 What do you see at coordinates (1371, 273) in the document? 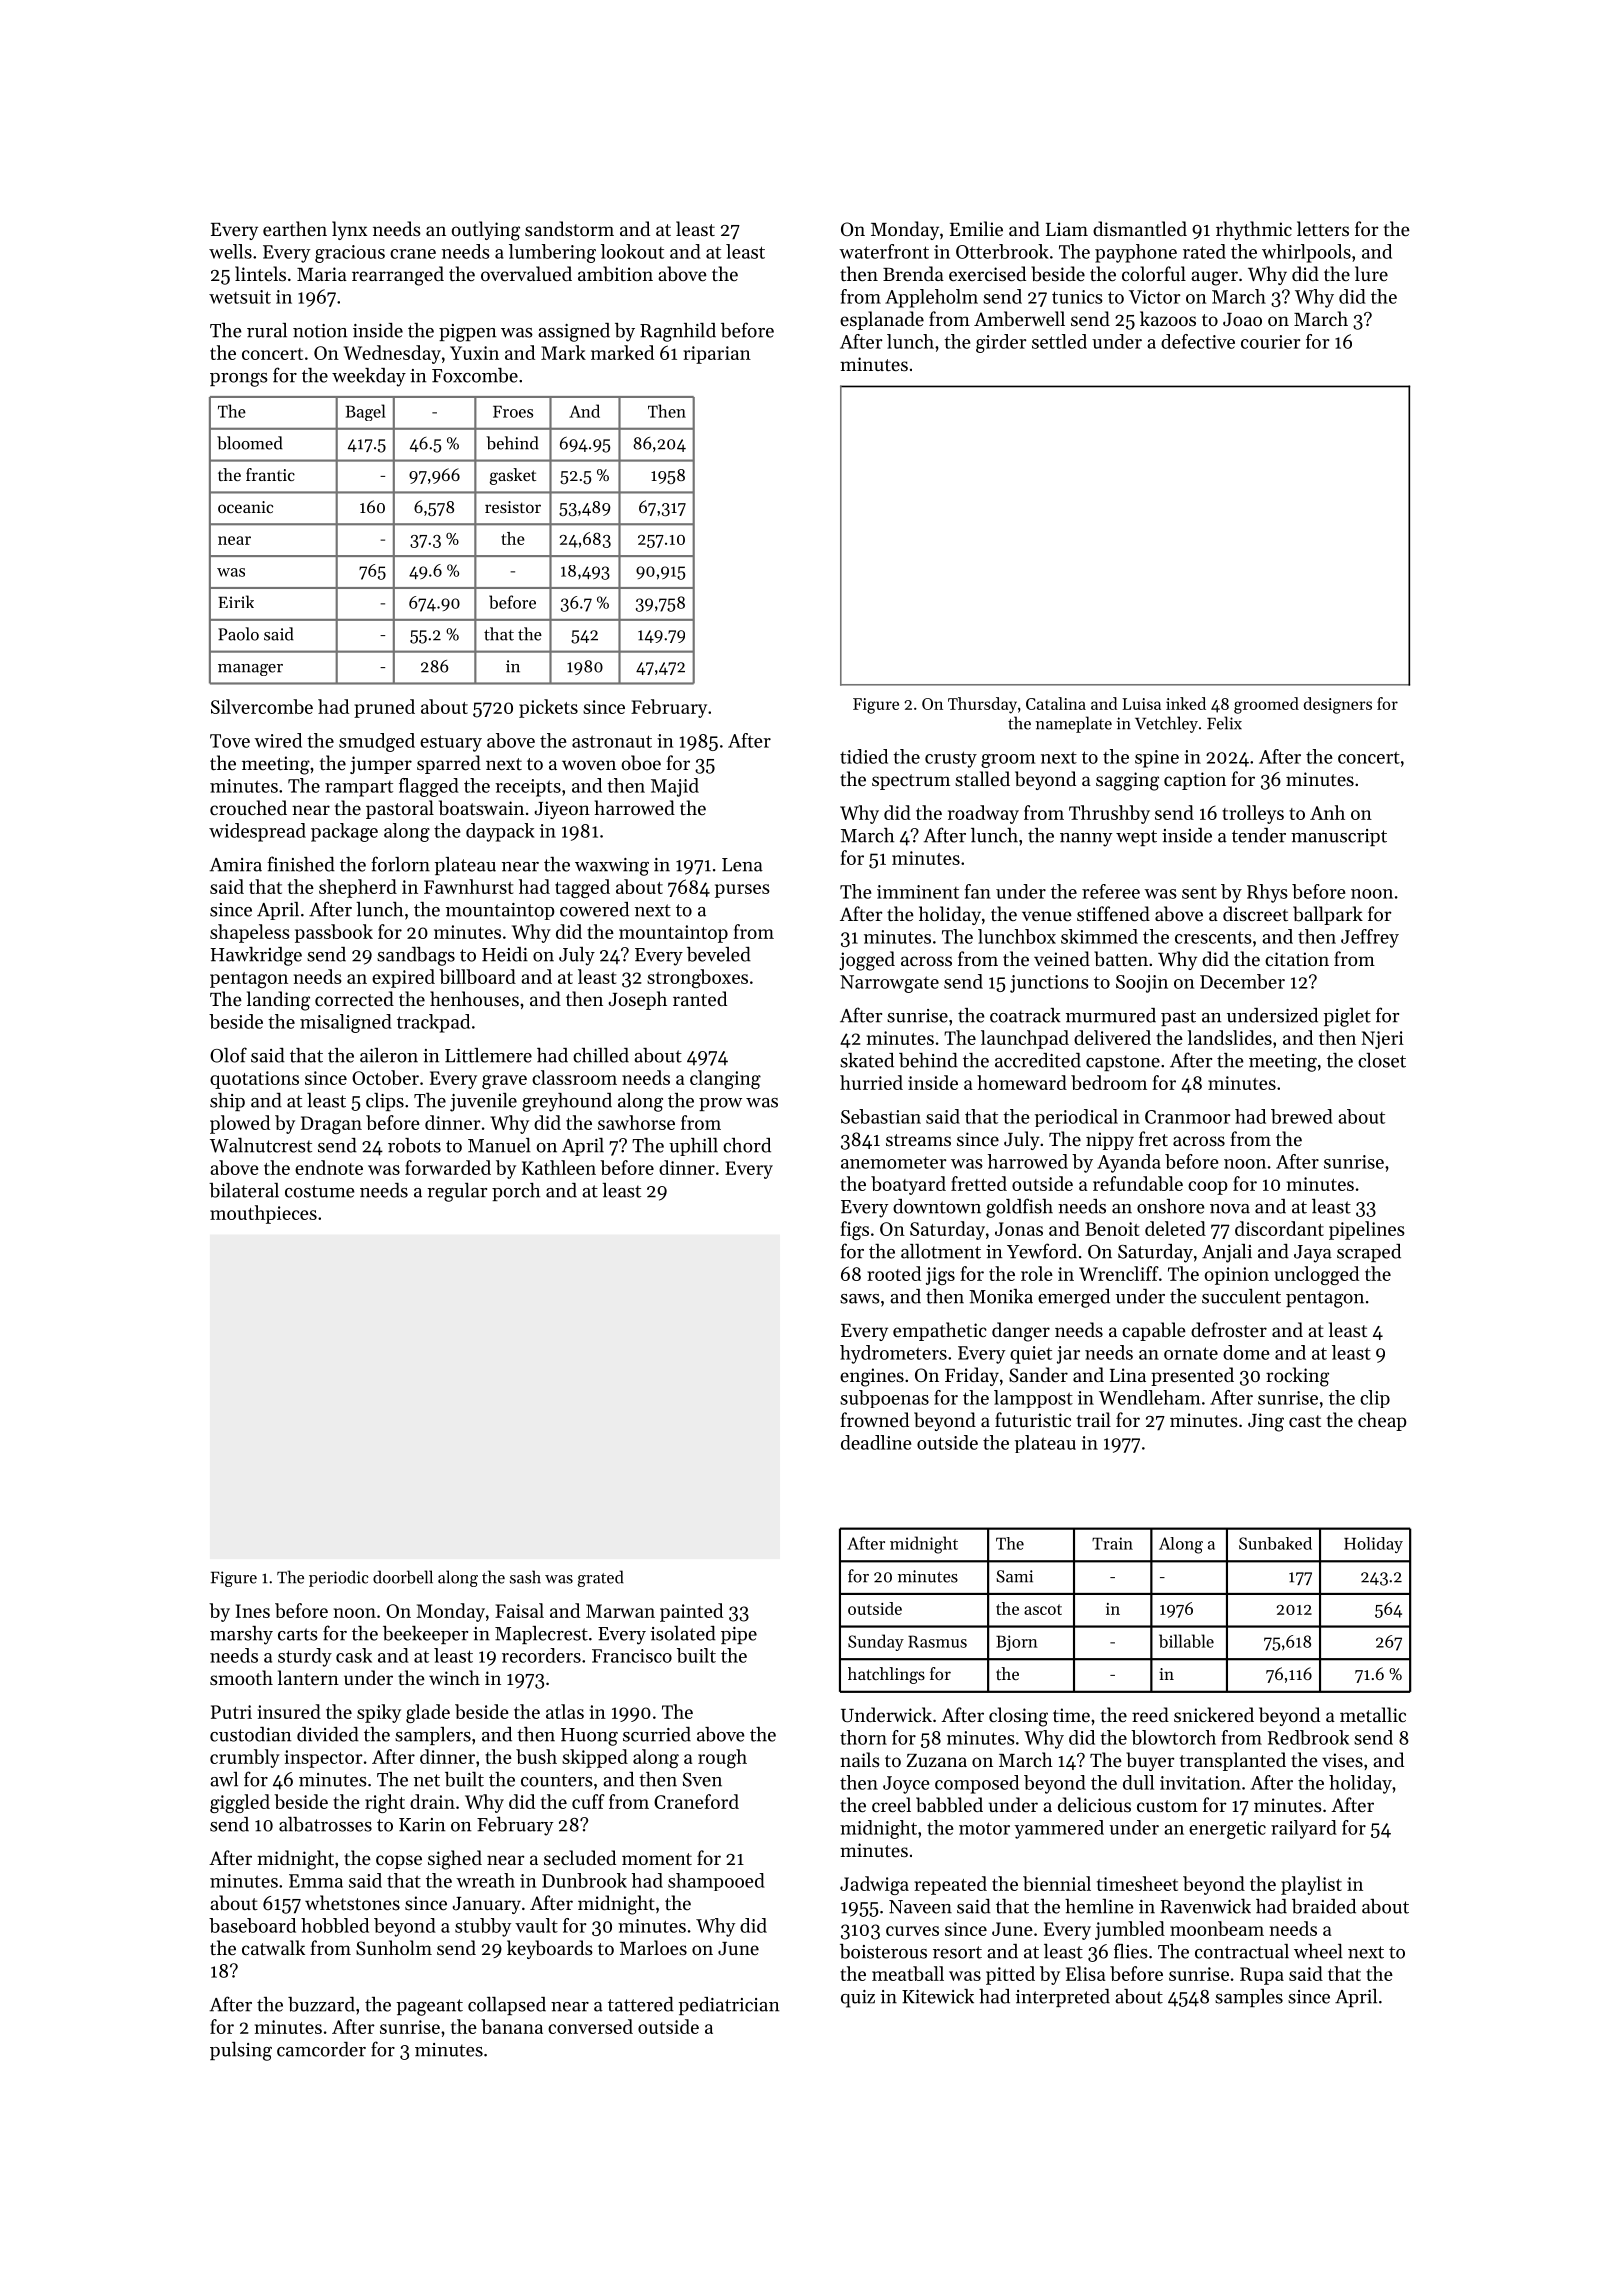
I see `lure` at bounding box center [1371, 273].
